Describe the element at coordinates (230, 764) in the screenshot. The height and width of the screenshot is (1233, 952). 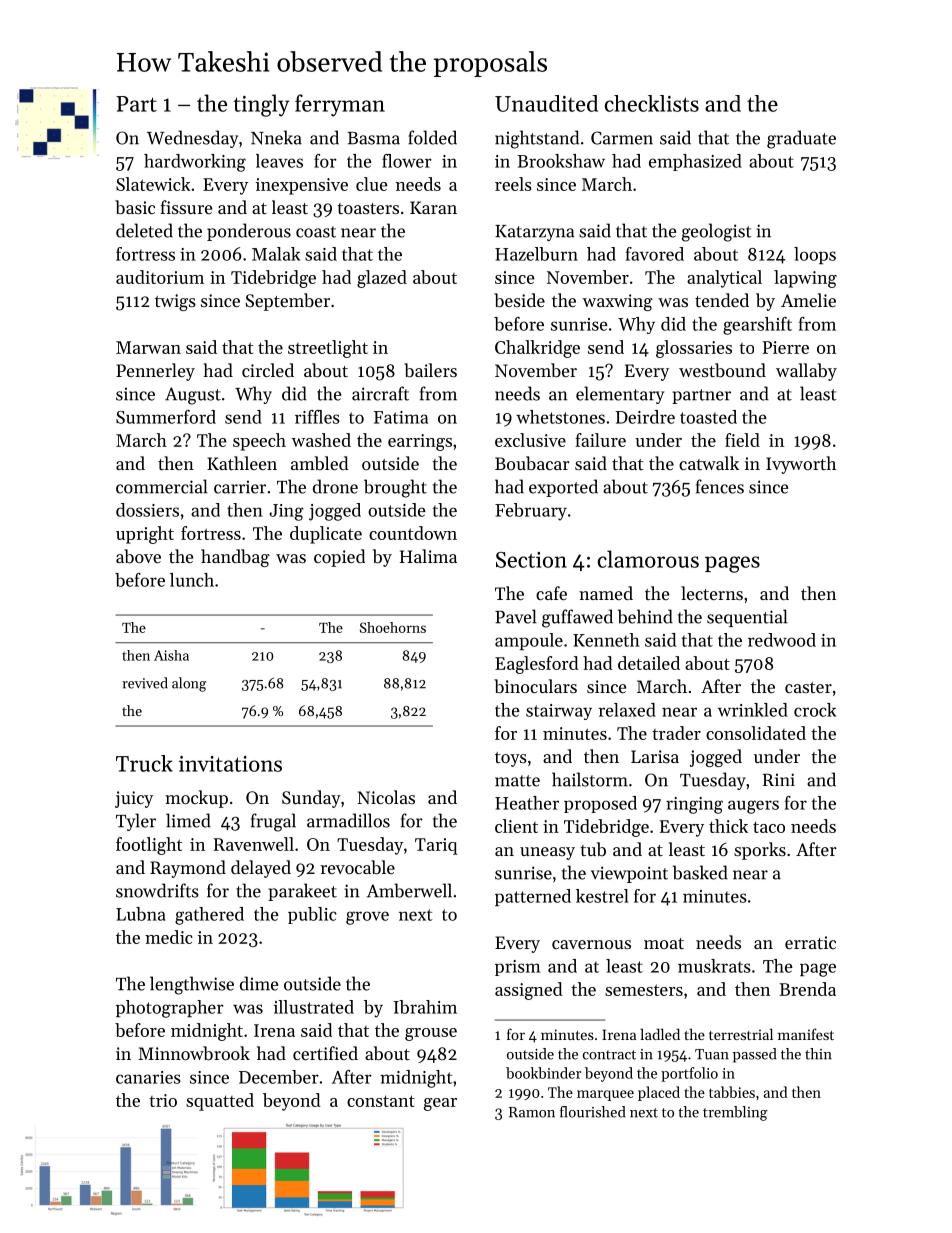
I see `invitations` at that location.
